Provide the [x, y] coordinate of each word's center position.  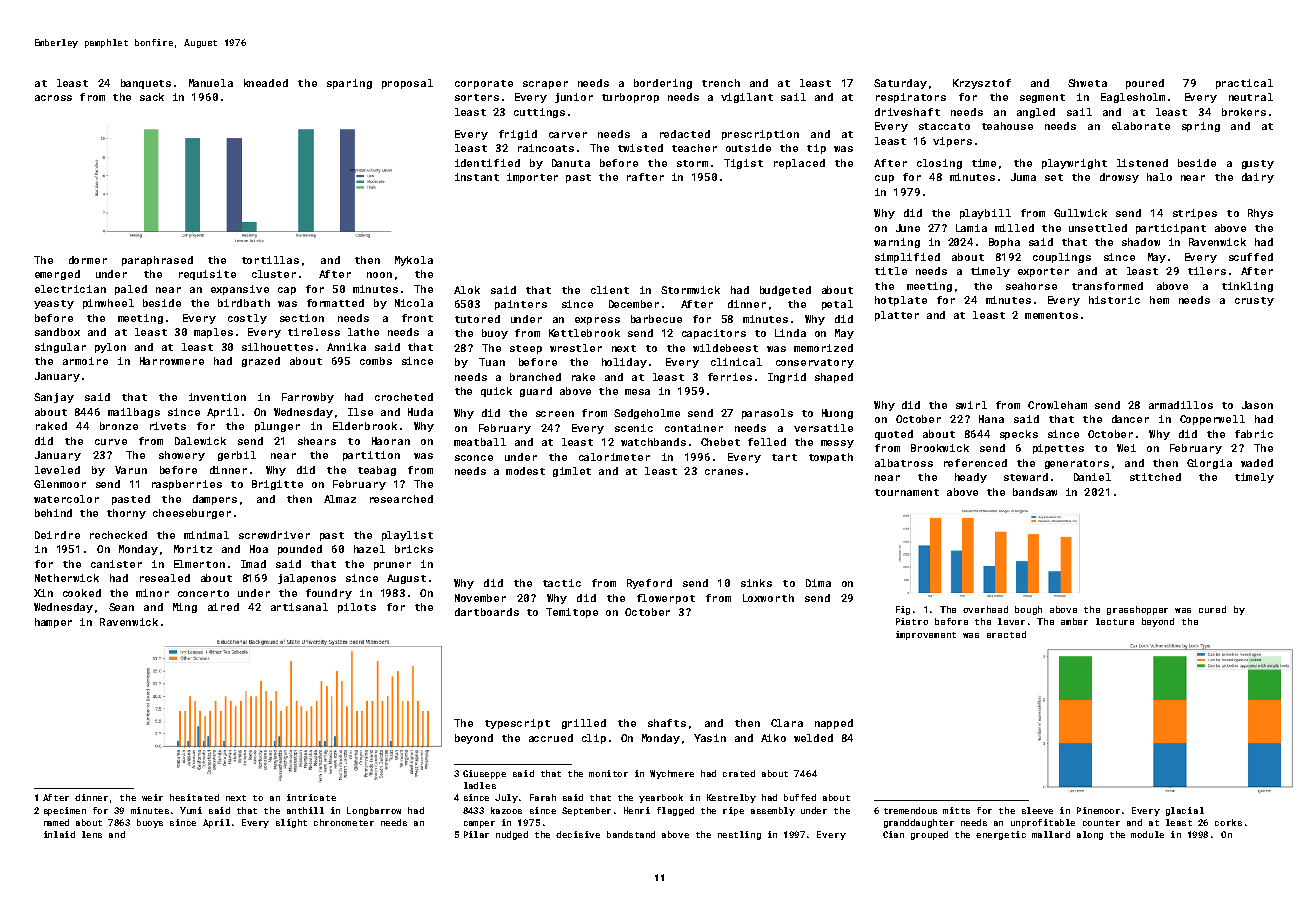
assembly [773, 811]
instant [477, 177]
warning [897, 243]
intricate [311, 797]
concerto [203, 593]
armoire [85, 361]
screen [555, 414]
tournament [907, 492]
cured [1212, 609]
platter [897, 316]
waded [1257, 463]
